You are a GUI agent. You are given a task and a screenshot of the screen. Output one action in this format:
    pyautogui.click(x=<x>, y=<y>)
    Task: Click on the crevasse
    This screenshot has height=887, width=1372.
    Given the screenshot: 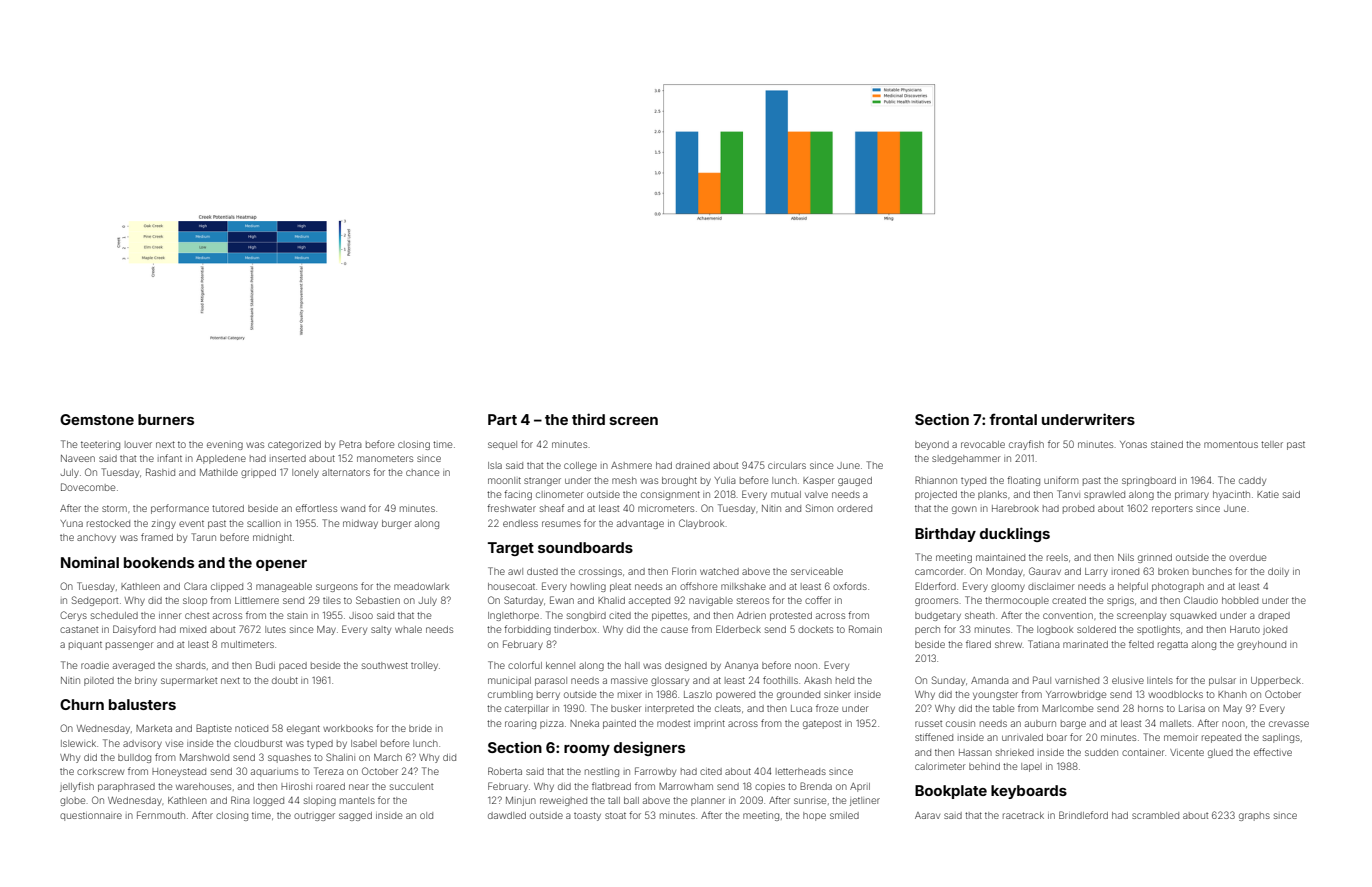 What is the action you would take?
    pyautogui.click(x=1289, y=724)
